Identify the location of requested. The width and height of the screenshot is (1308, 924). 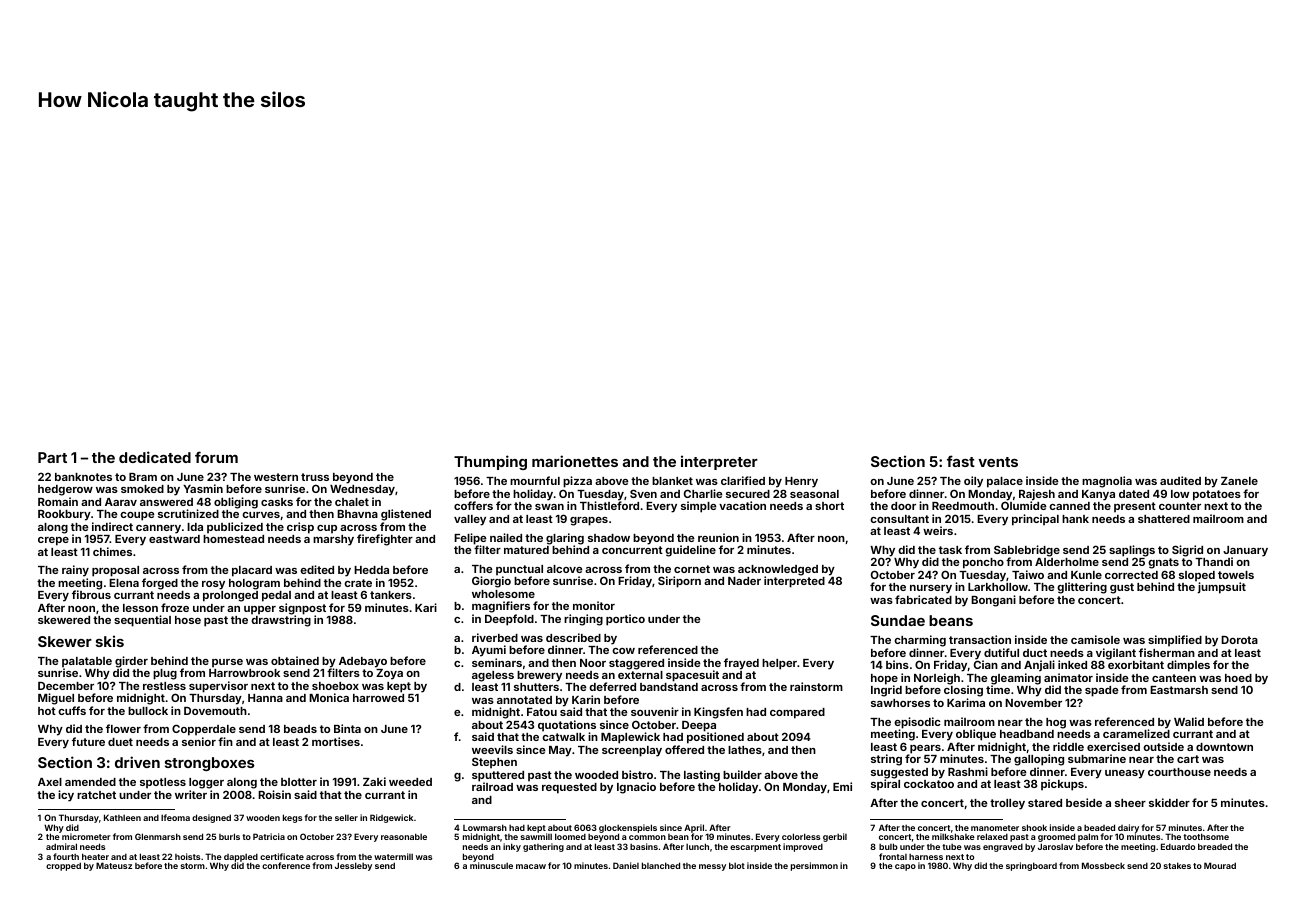
(569, 788).
